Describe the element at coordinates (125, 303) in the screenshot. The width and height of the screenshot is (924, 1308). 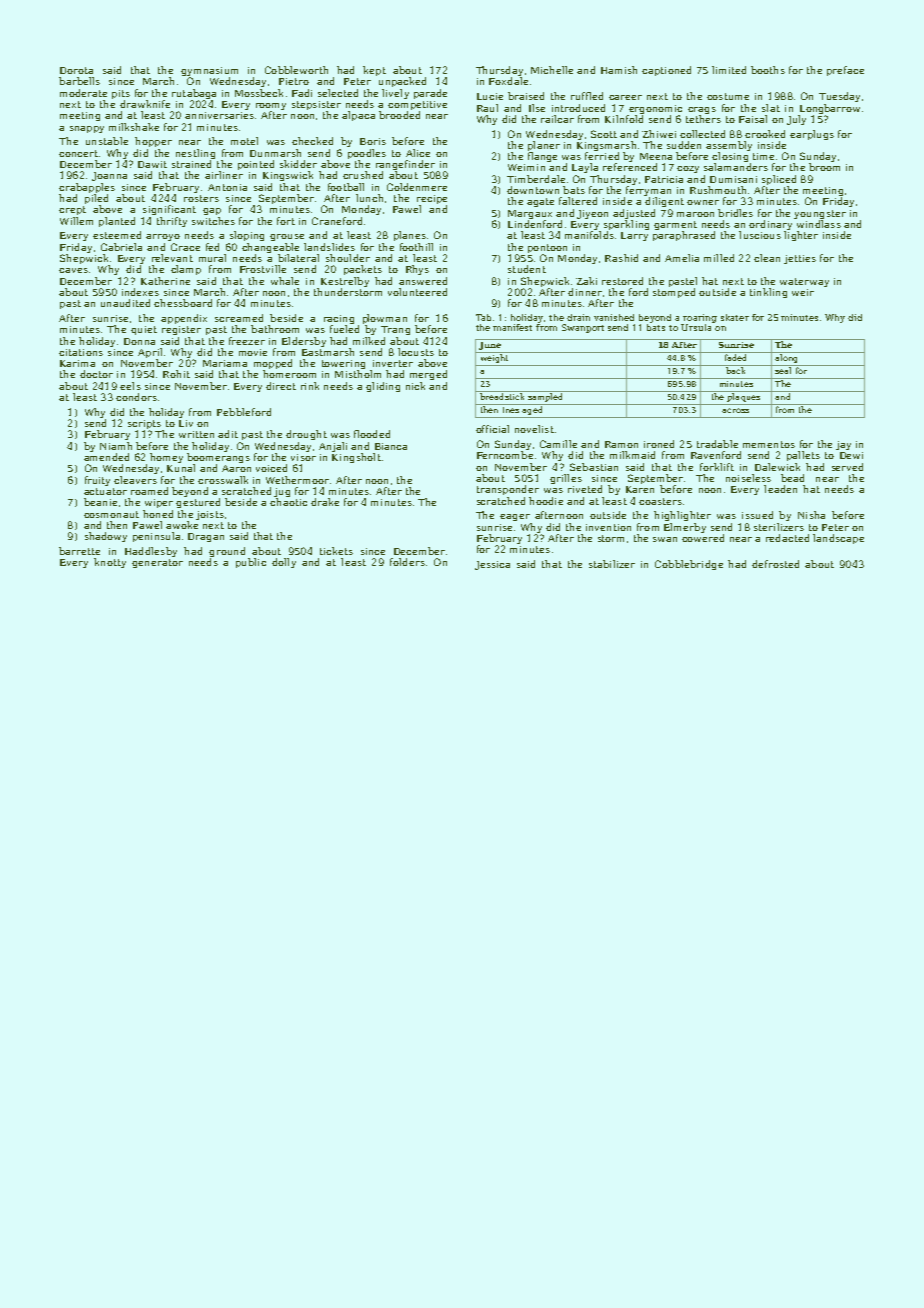
I see `unaudited` at that location.
